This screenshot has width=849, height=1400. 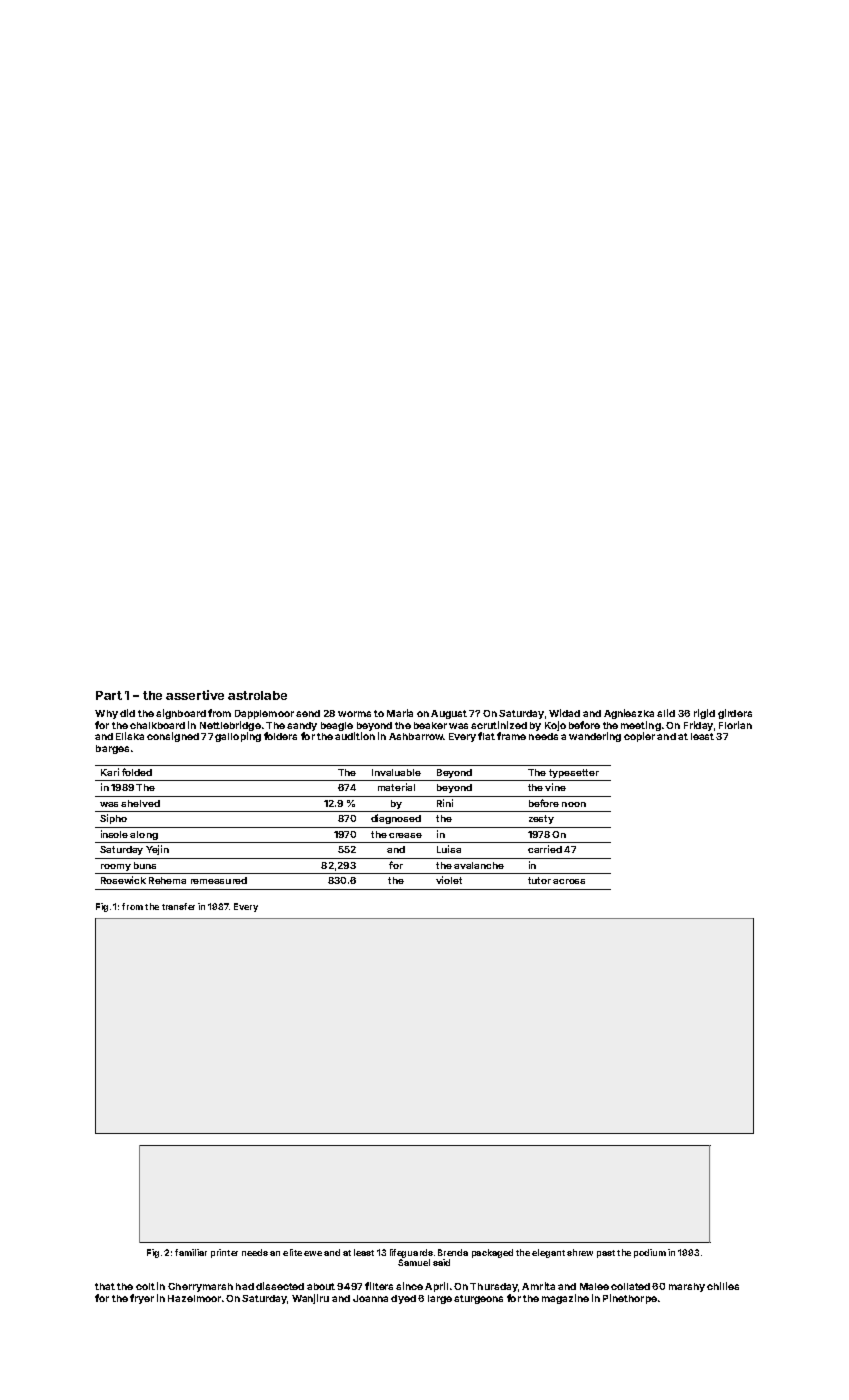 What do you see at coordinates (539, 880) in the screenshot?
I see `tutor` at bounding box center [539, 880].
